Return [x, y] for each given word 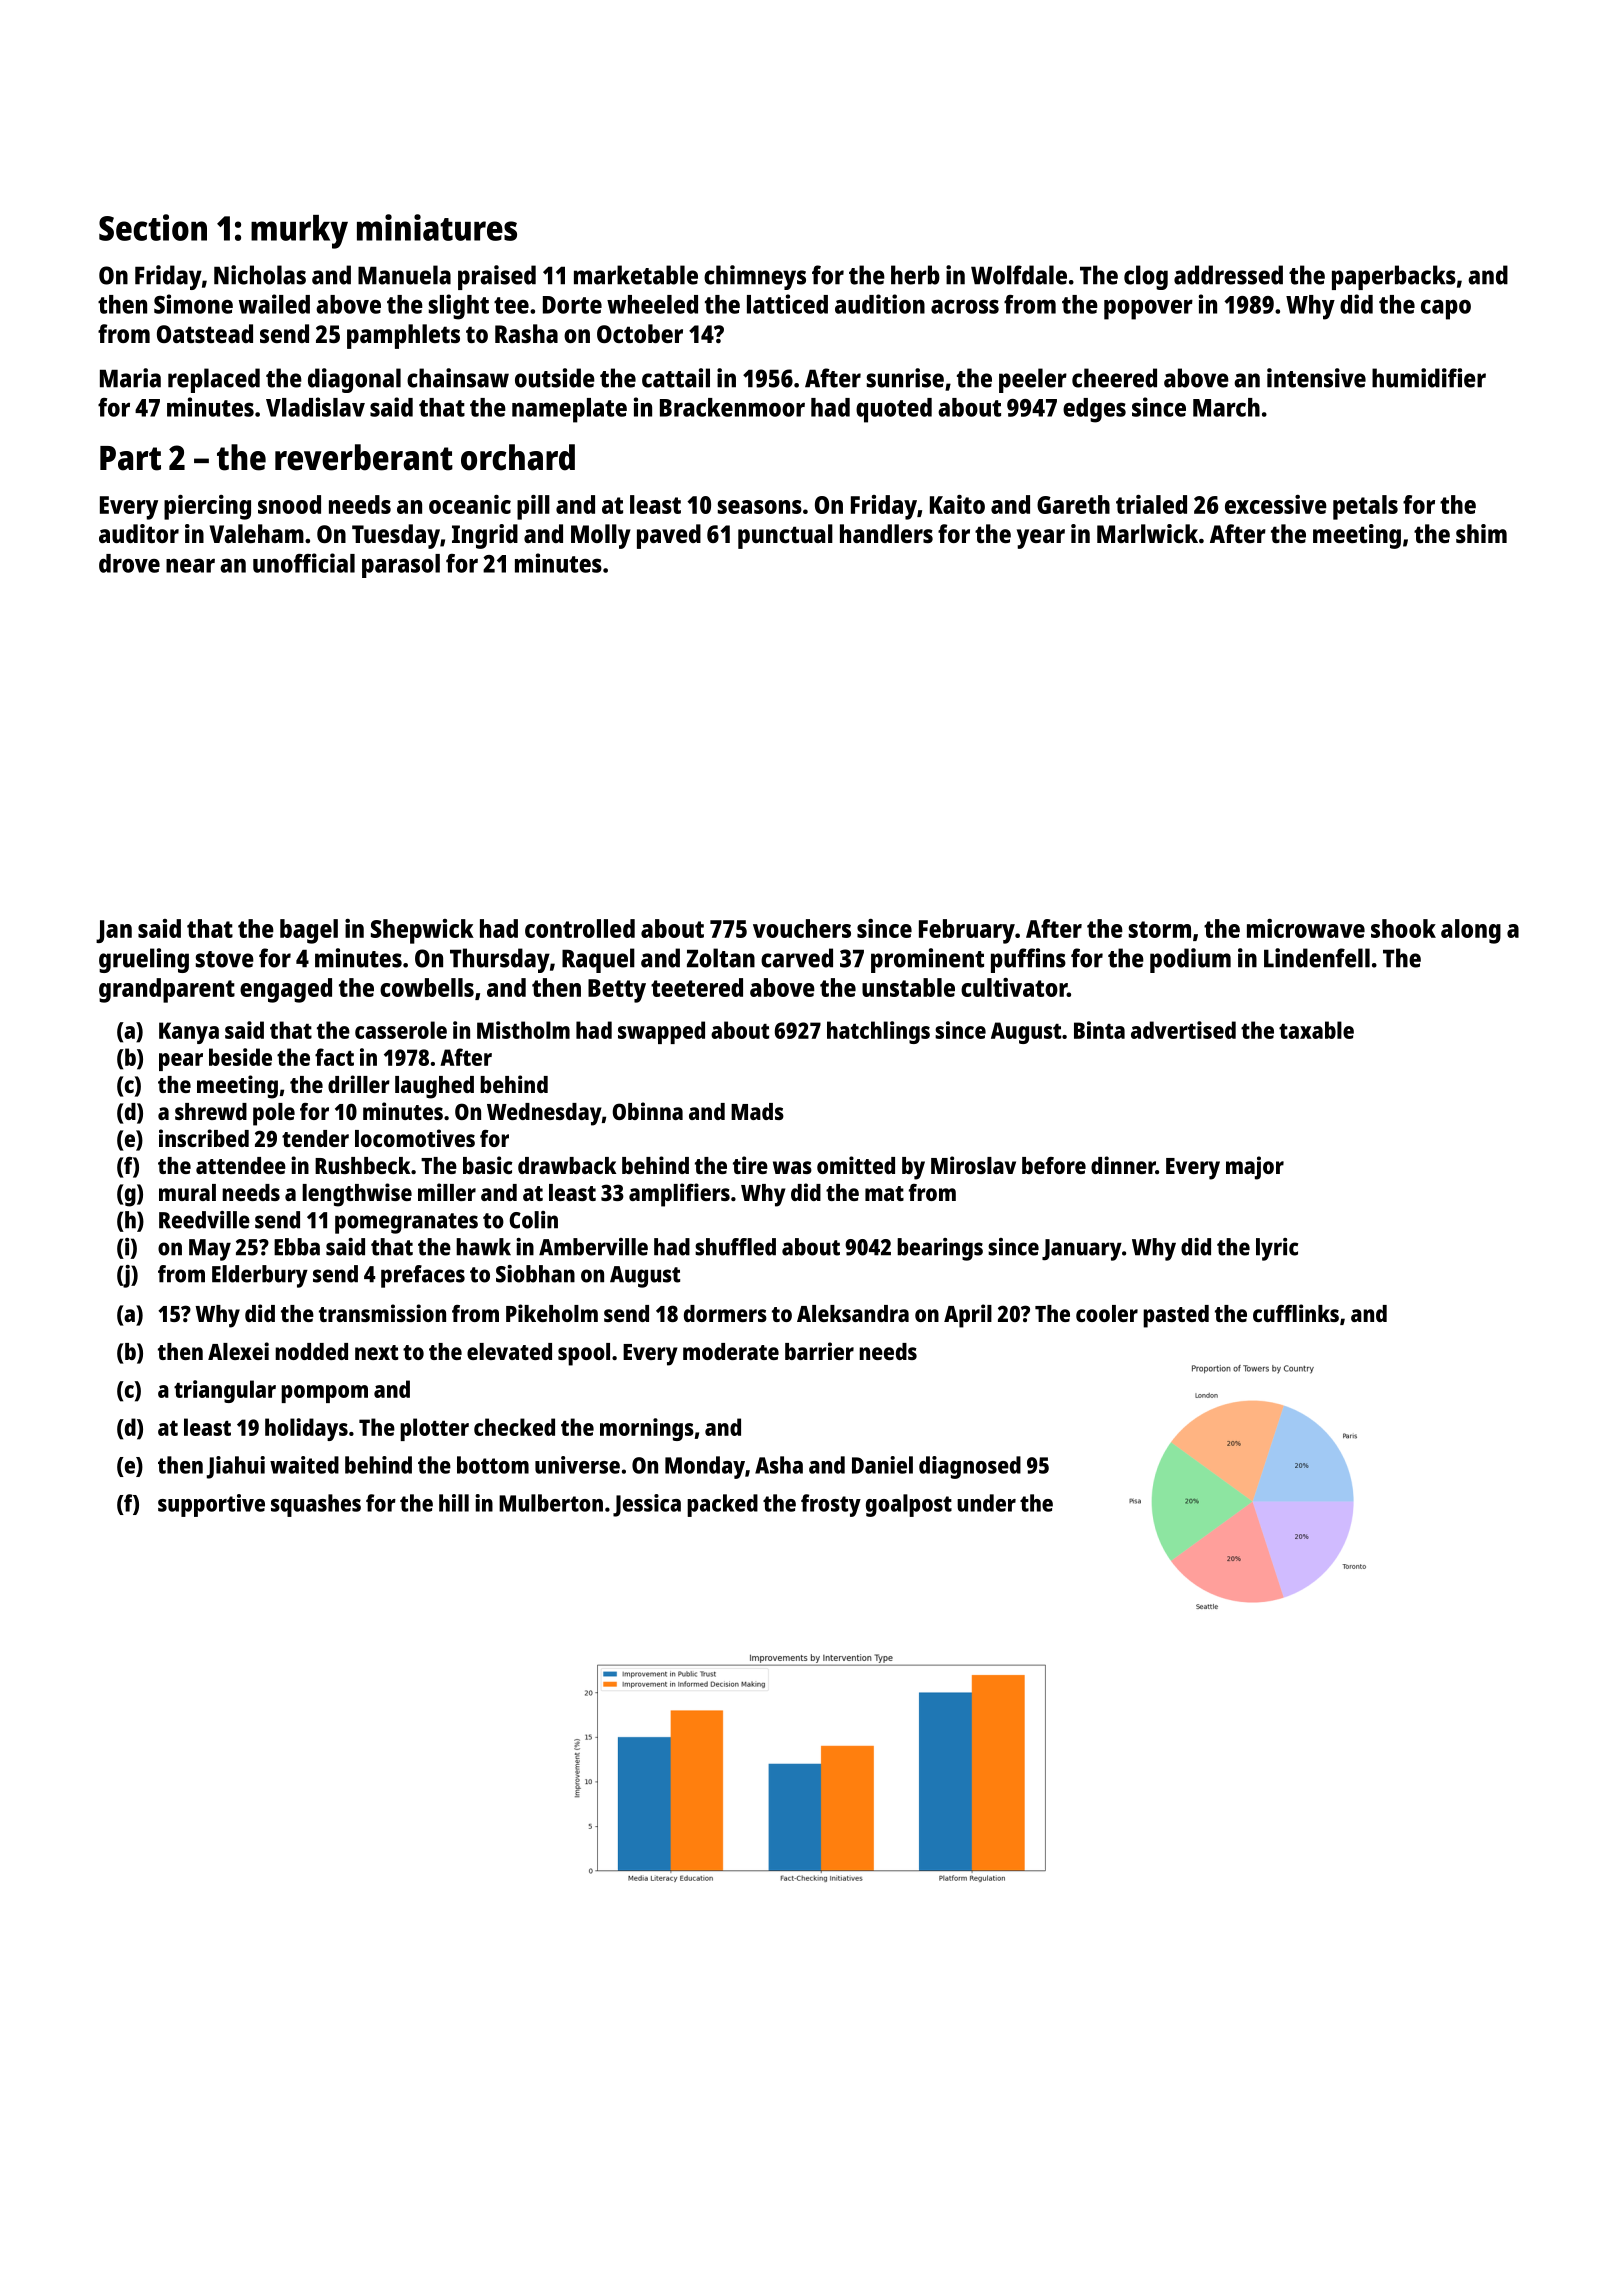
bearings [940, 1249]
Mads [757, 1111]
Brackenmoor [732, 407]
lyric [1277, 1249]
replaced [214, 380]
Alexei [238, 1351]
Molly [601, 536]
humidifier [1429, 378]
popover [1148, 309]
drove [129, 563]
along [1471, 931]
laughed [434, 1087]
